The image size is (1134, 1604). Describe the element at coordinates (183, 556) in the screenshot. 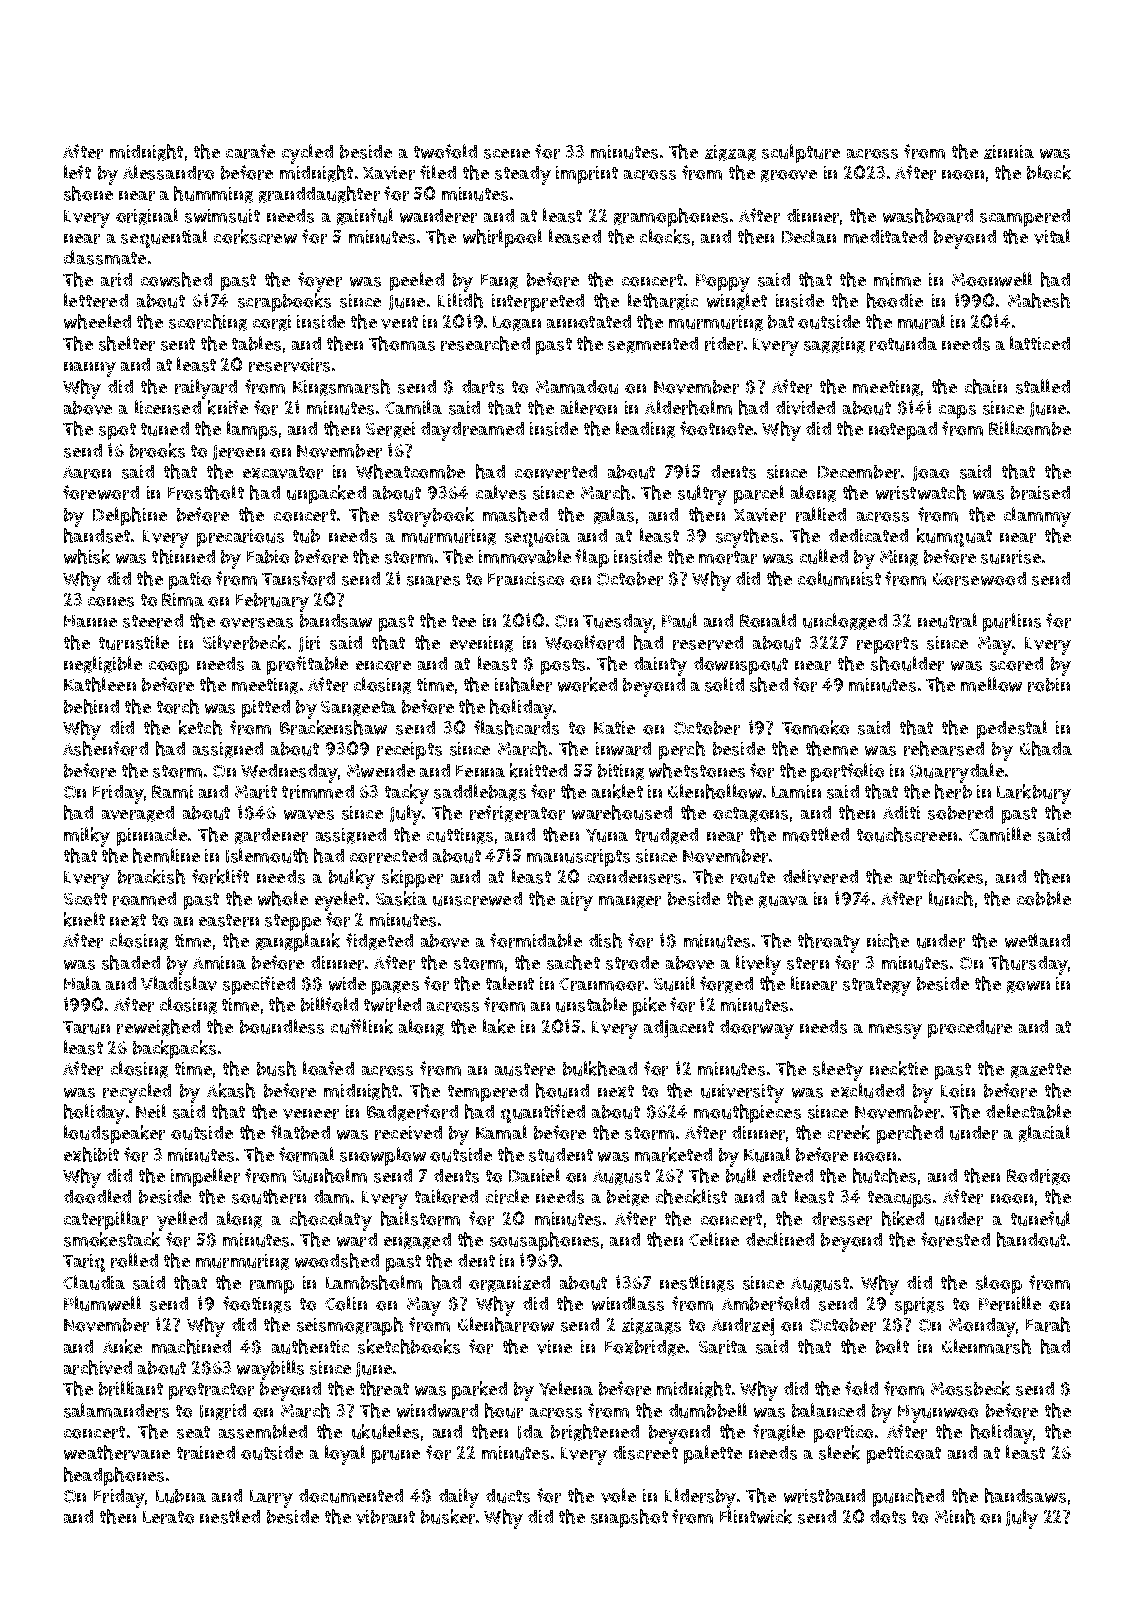

I see `thinned` at that location.
